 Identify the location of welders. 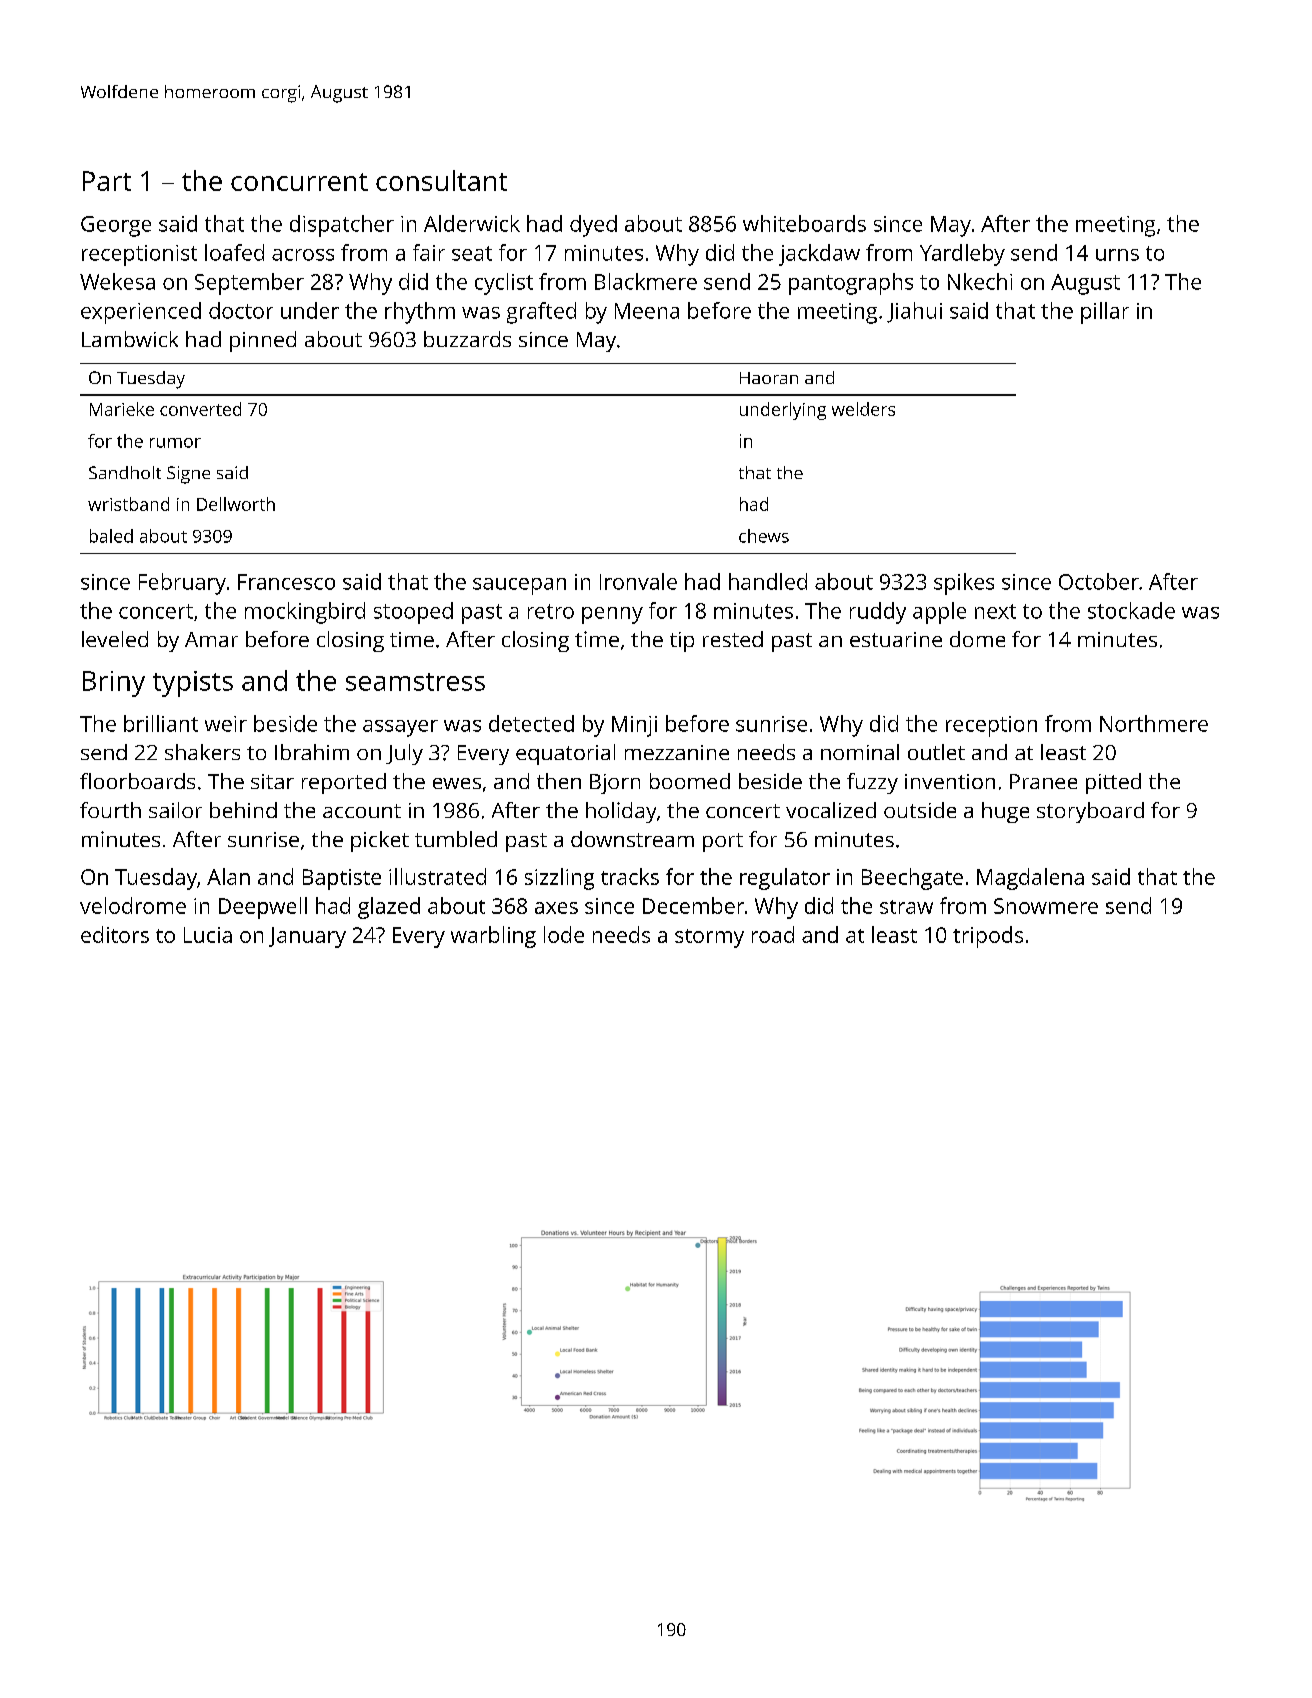
(863, 409).
